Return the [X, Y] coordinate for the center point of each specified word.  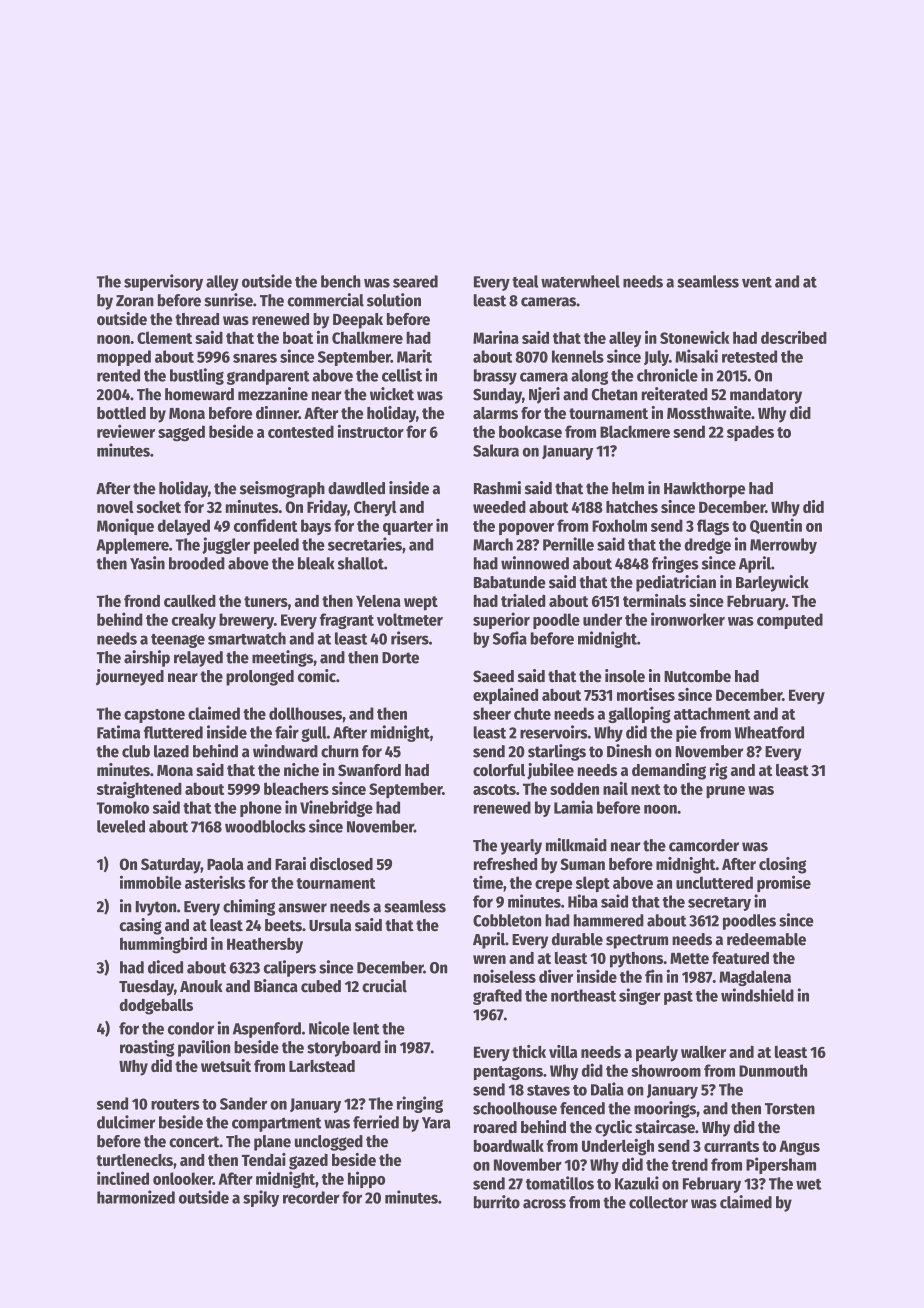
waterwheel [580, 281]
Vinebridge [336, 808]
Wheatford [769, 732]
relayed [198, 659]
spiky [261, 1198]
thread [197, 319]
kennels [578, 356]
